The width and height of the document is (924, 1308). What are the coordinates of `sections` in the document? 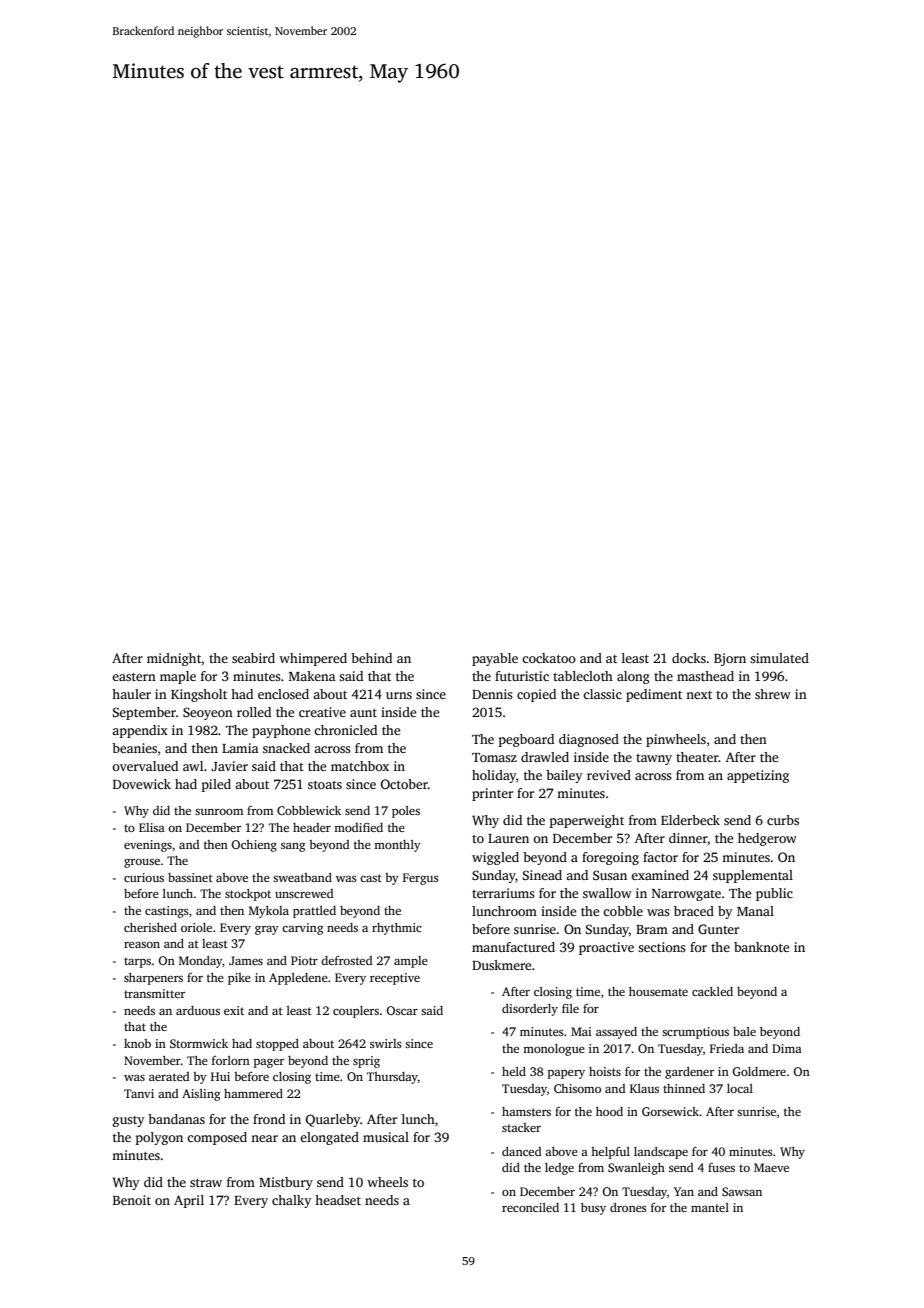 It's located at (662, 947).
